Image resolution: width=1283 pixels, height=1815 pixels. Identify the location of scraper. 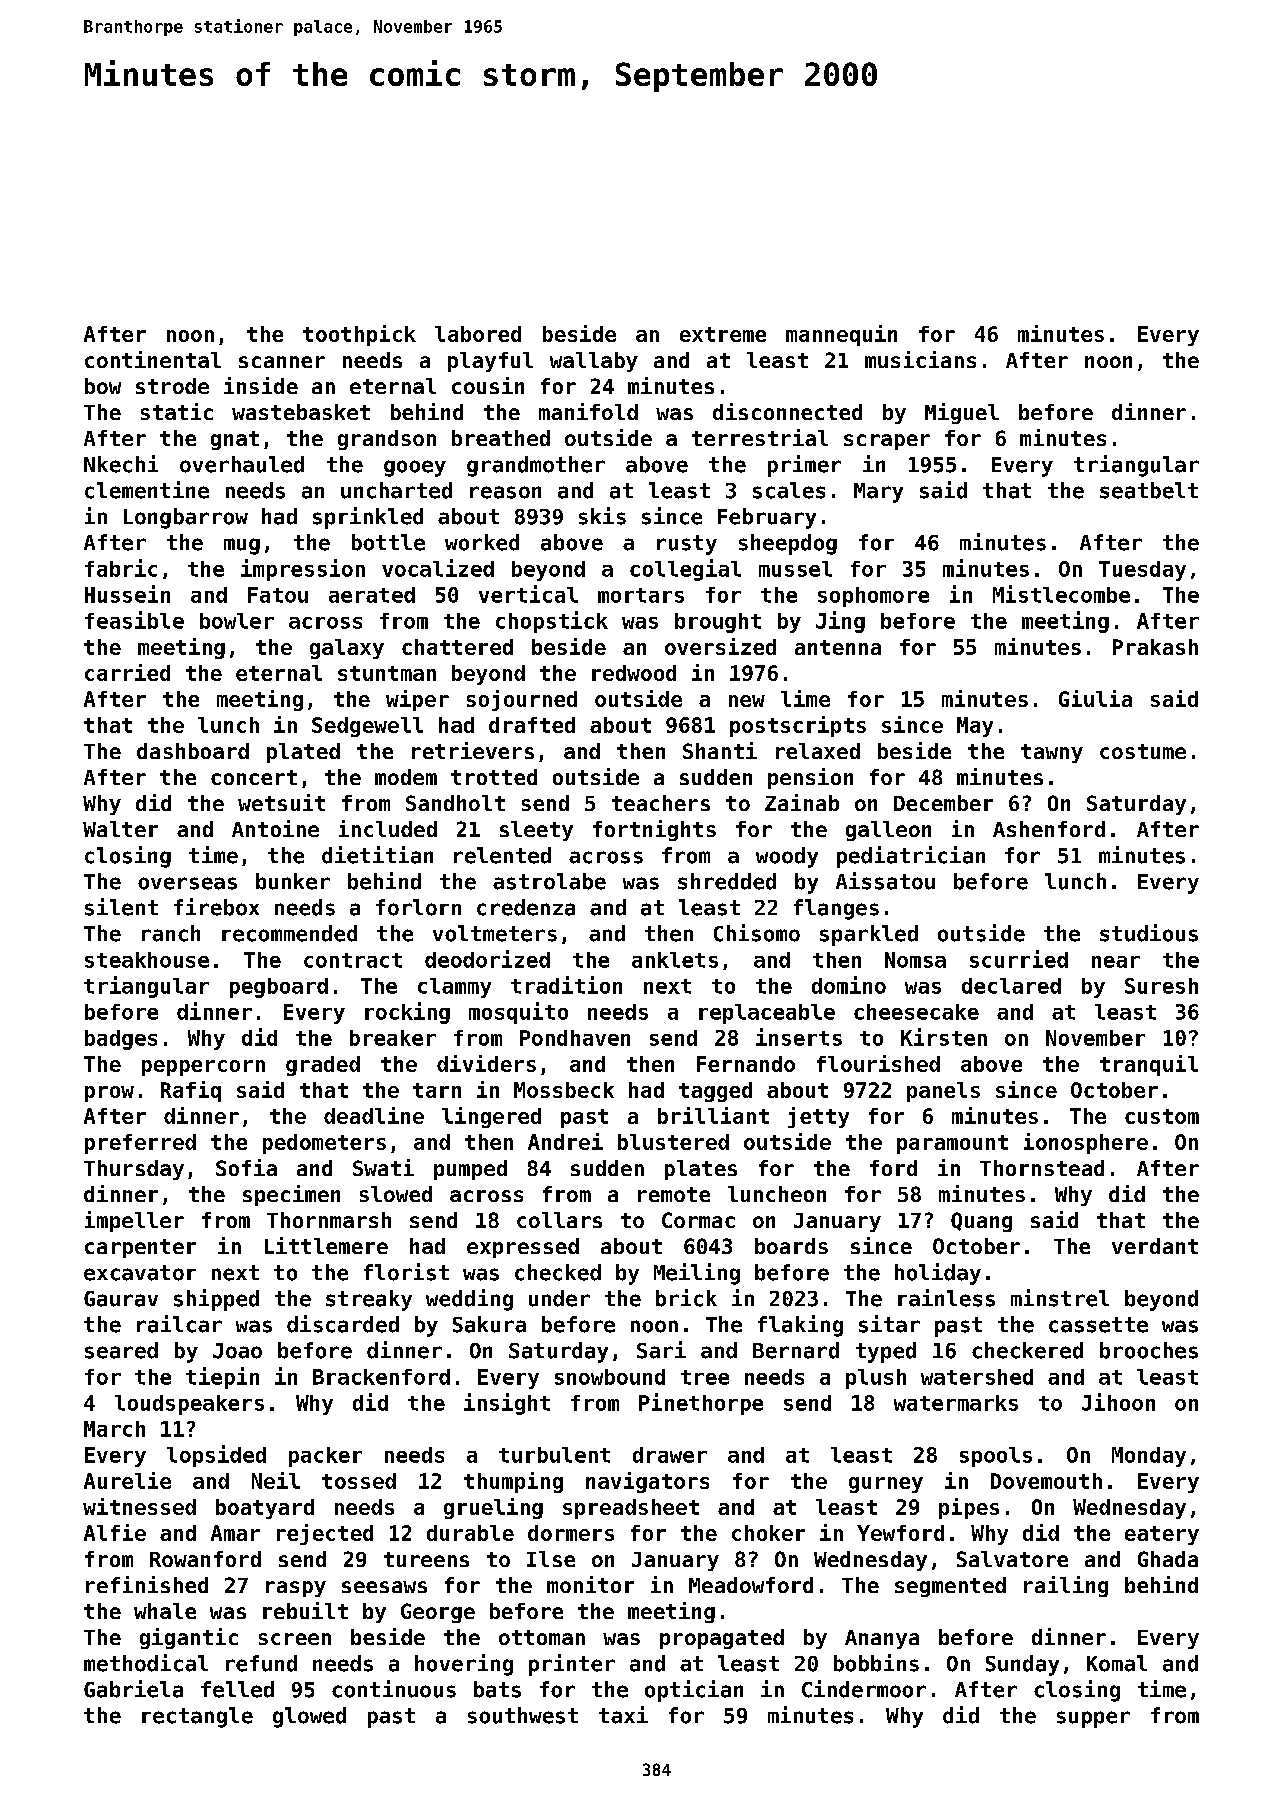
(887, 442).
